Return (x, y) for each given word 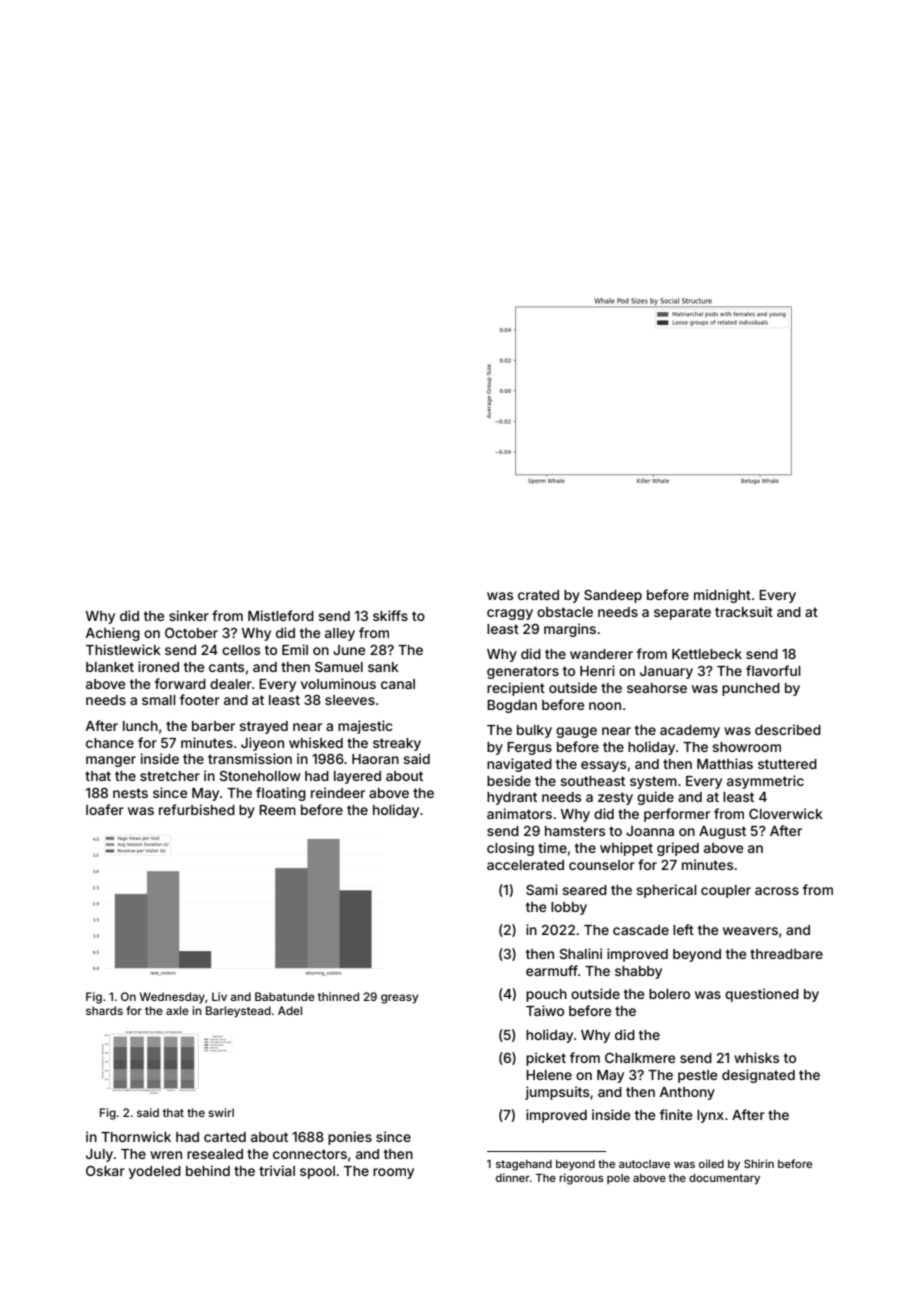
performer (677, 815)
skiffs (390, 615)
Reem (277, 810)
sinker (189, 615)
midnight (722, 596)
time (552, 847)
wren (166, 1155)
